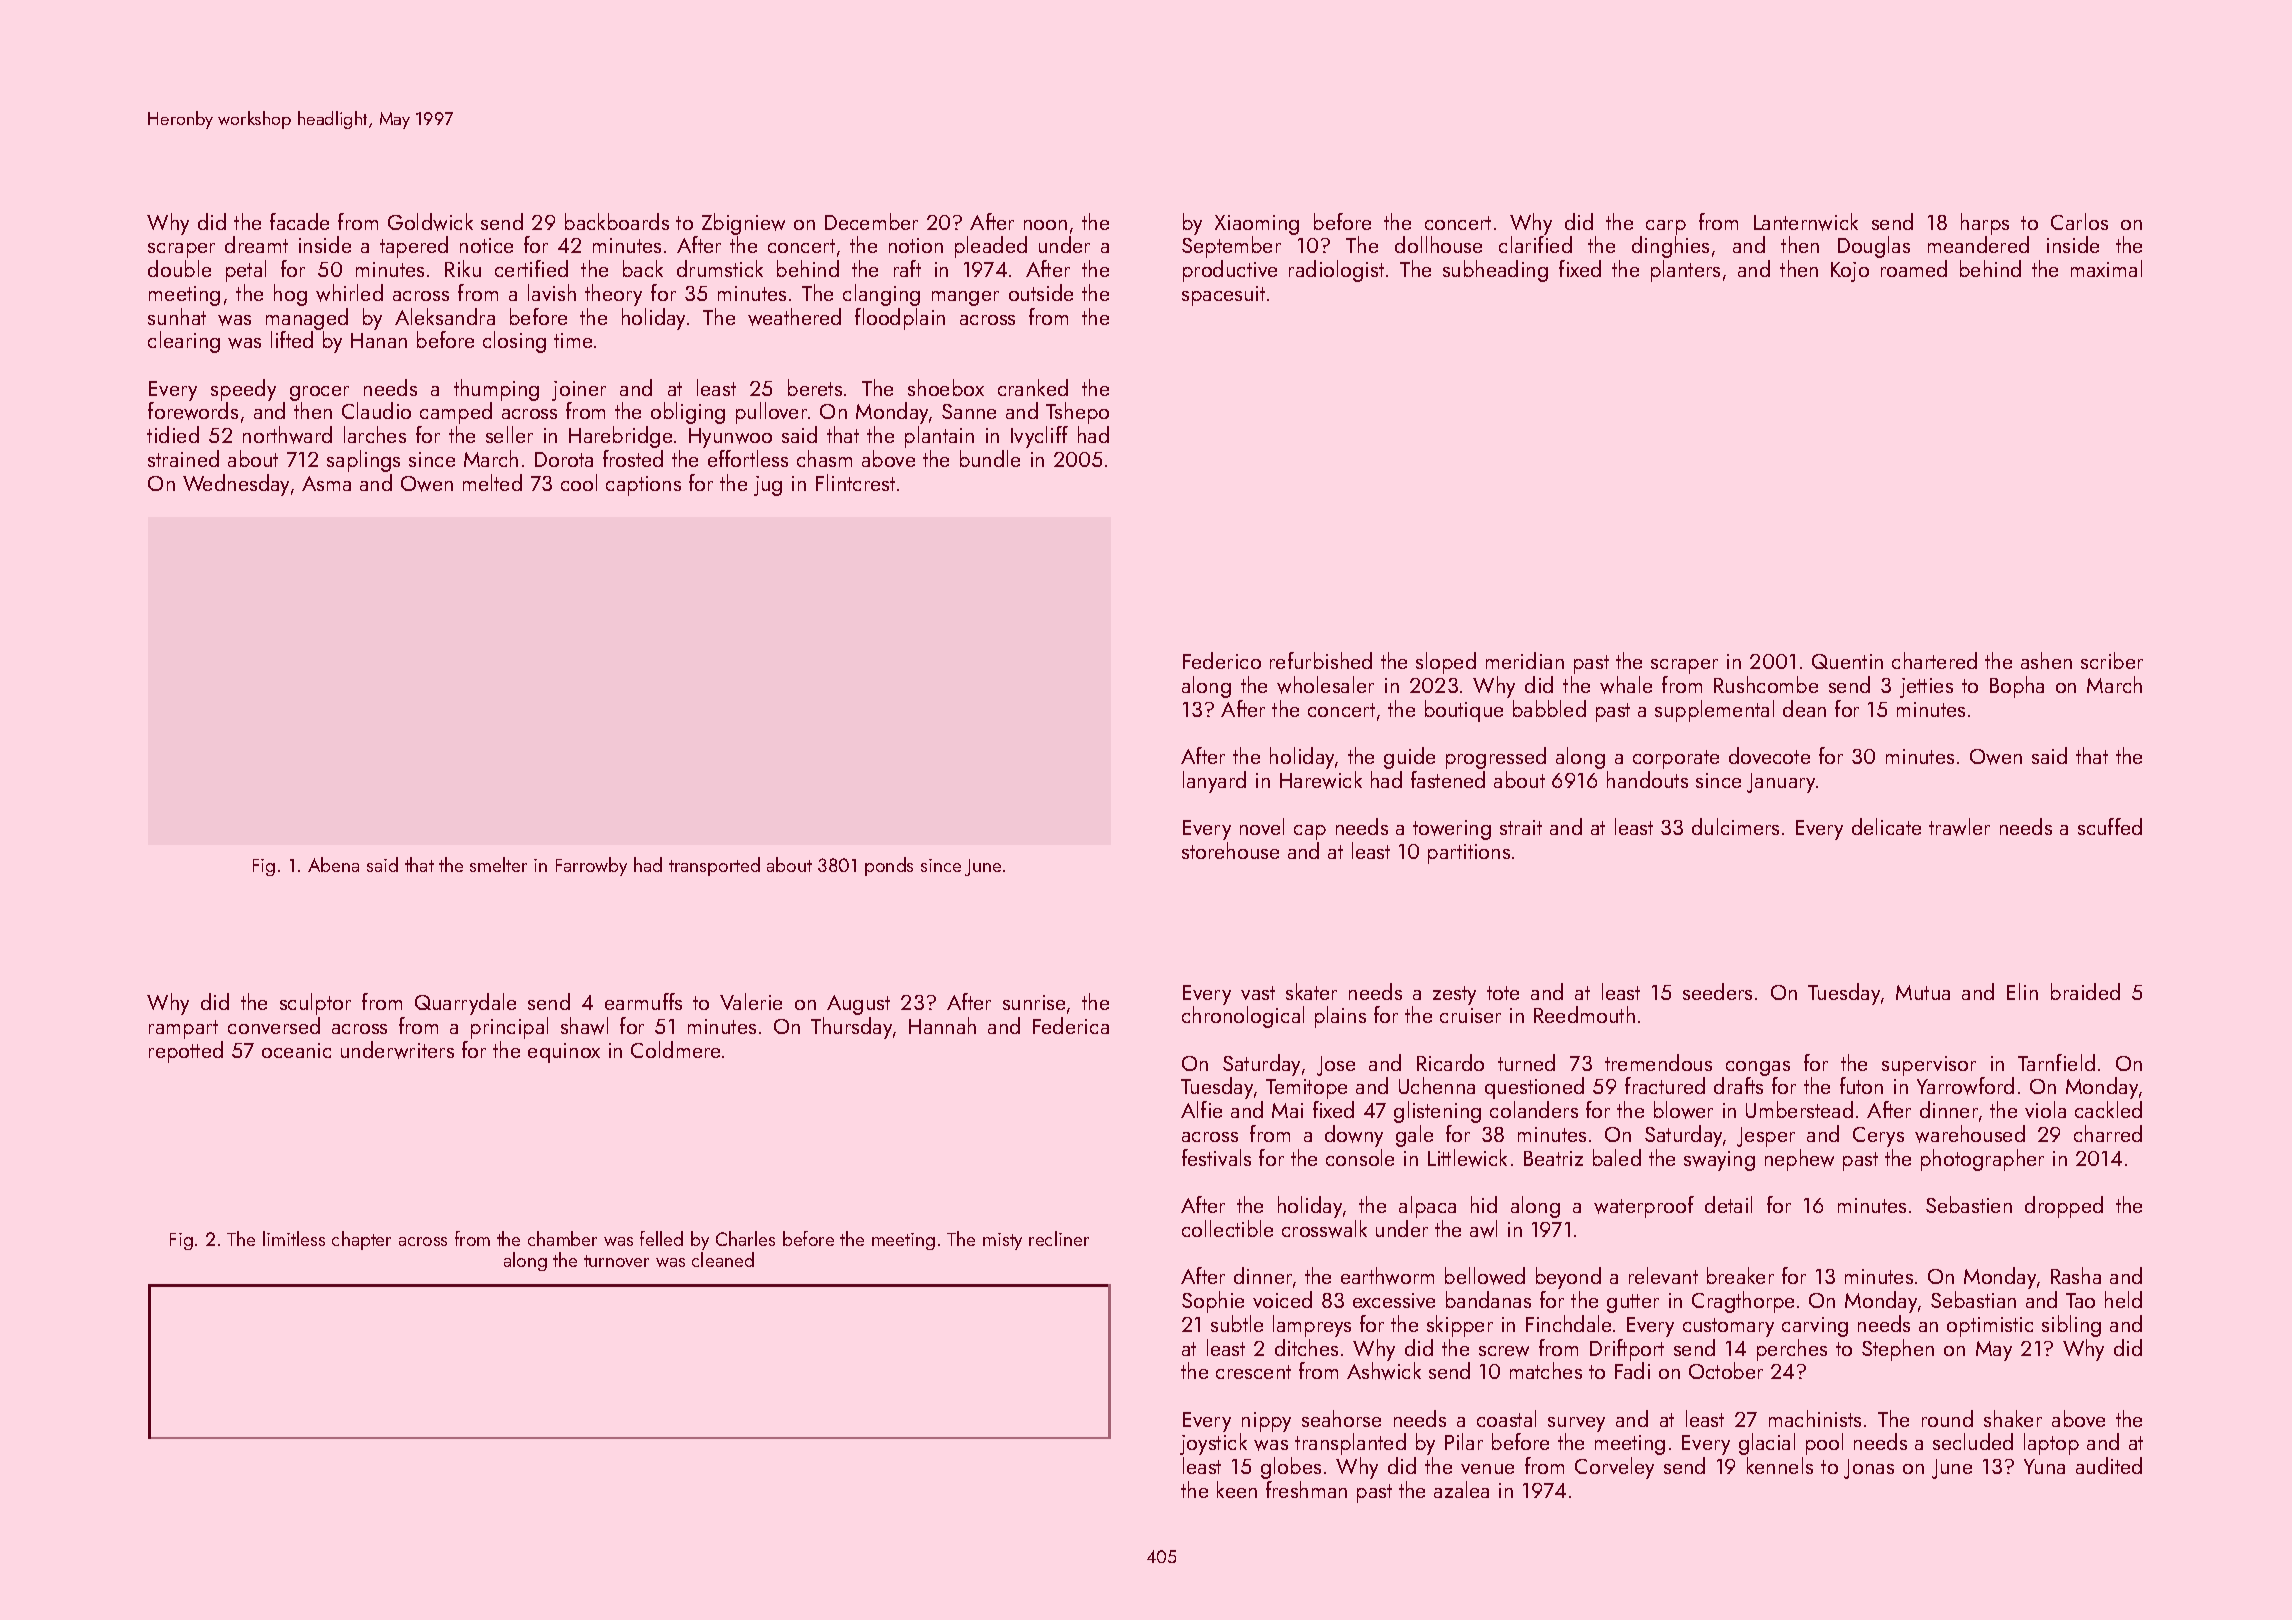  Describe the element at coordinates (1039, 437) in the screenshot. I see `Ivycliff` at that location.
